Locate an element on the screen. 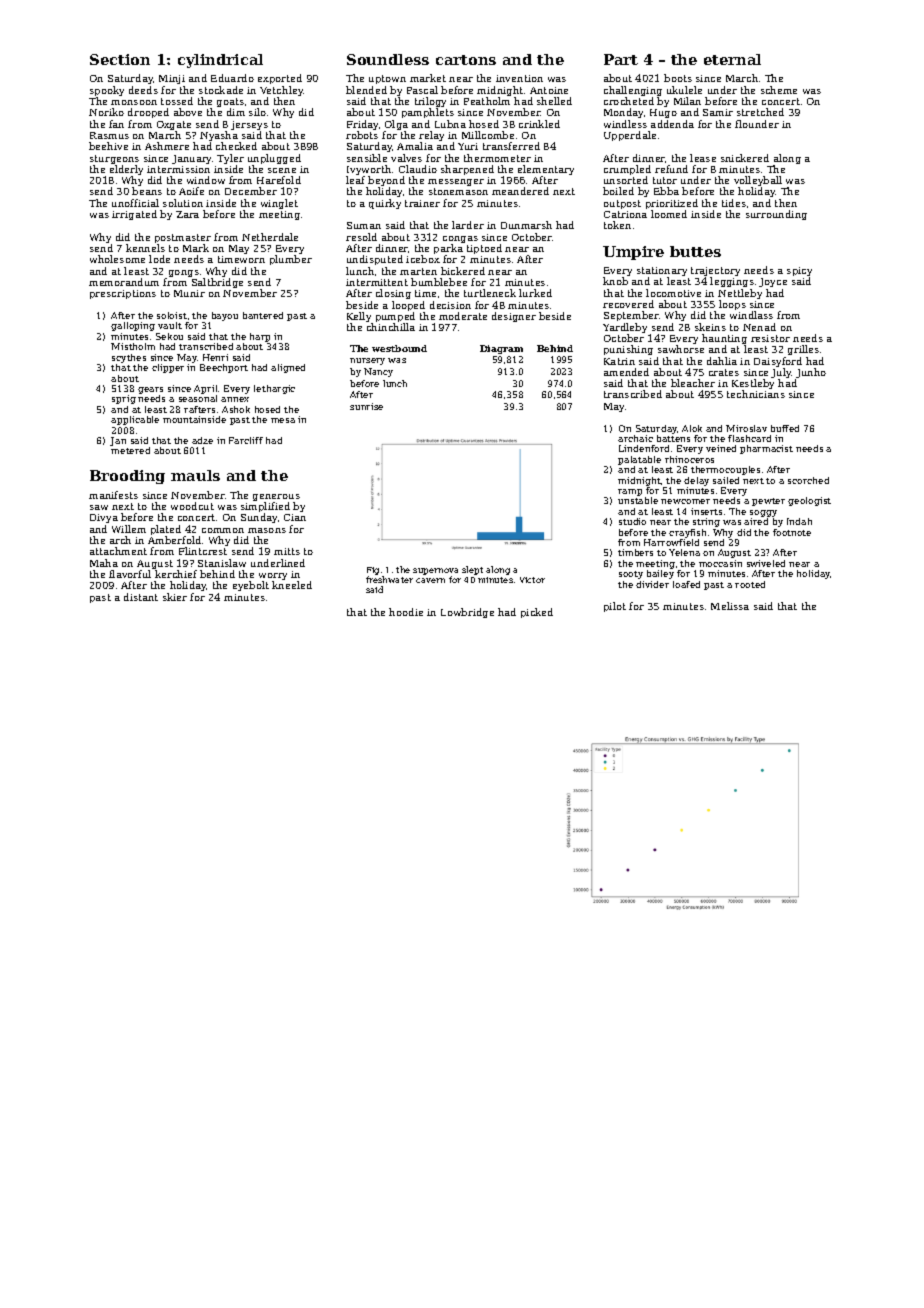 This screenshot has height=1308, width=924. Mistholm is located at coordinates (133, 346).
